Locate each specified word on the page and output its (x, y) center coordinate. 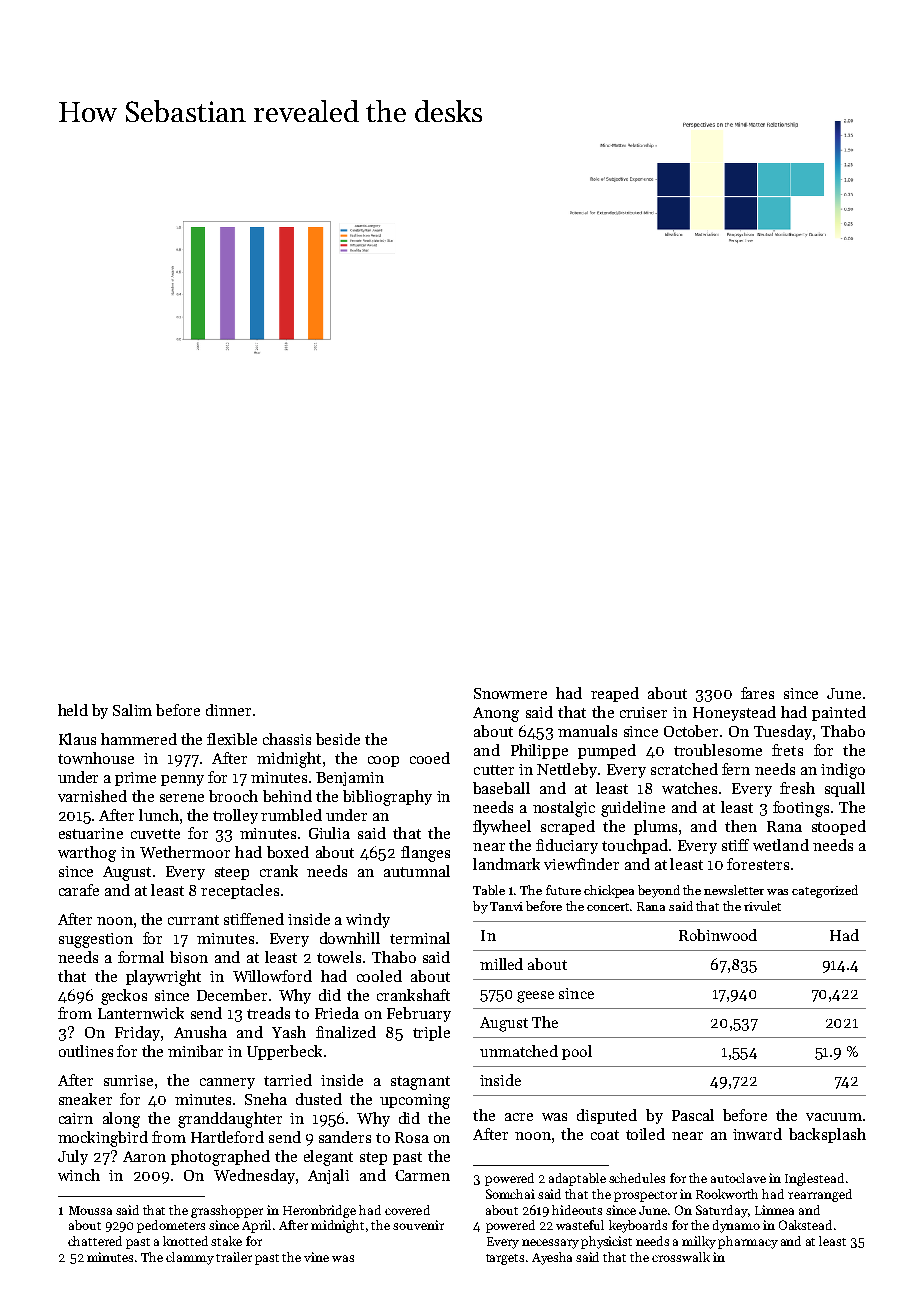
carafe (79, 890)
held (73, 710)
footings (801, 809)
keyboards (638, 1226)
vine (316, 1257)
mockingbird (103, 1139)
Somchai (510, 1194)
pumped (607, 751)
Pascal (693, 1115)
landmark (506, 864)
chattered (95, 1241)
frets (787, 750)
